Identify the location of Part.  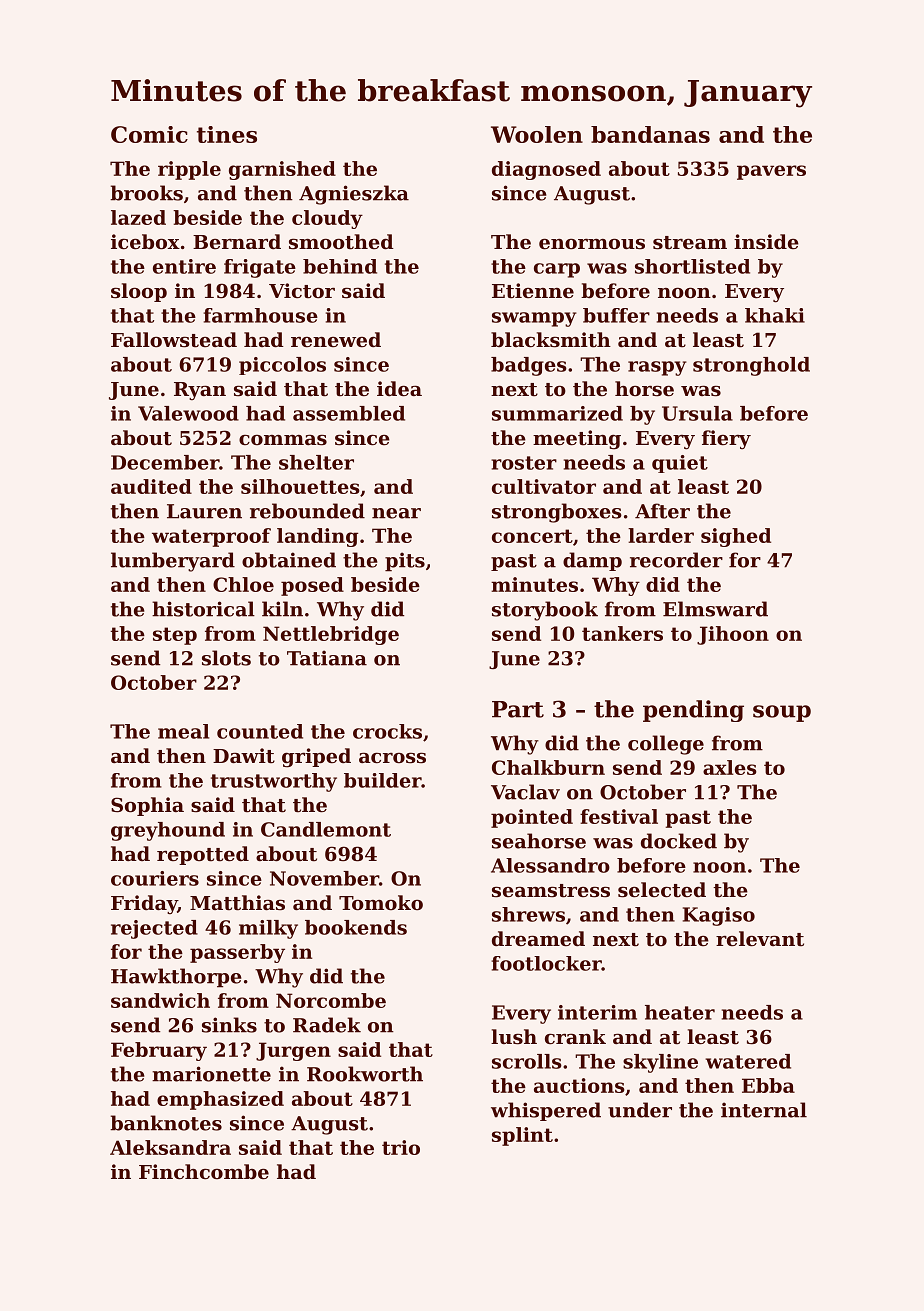
(518, 709).
